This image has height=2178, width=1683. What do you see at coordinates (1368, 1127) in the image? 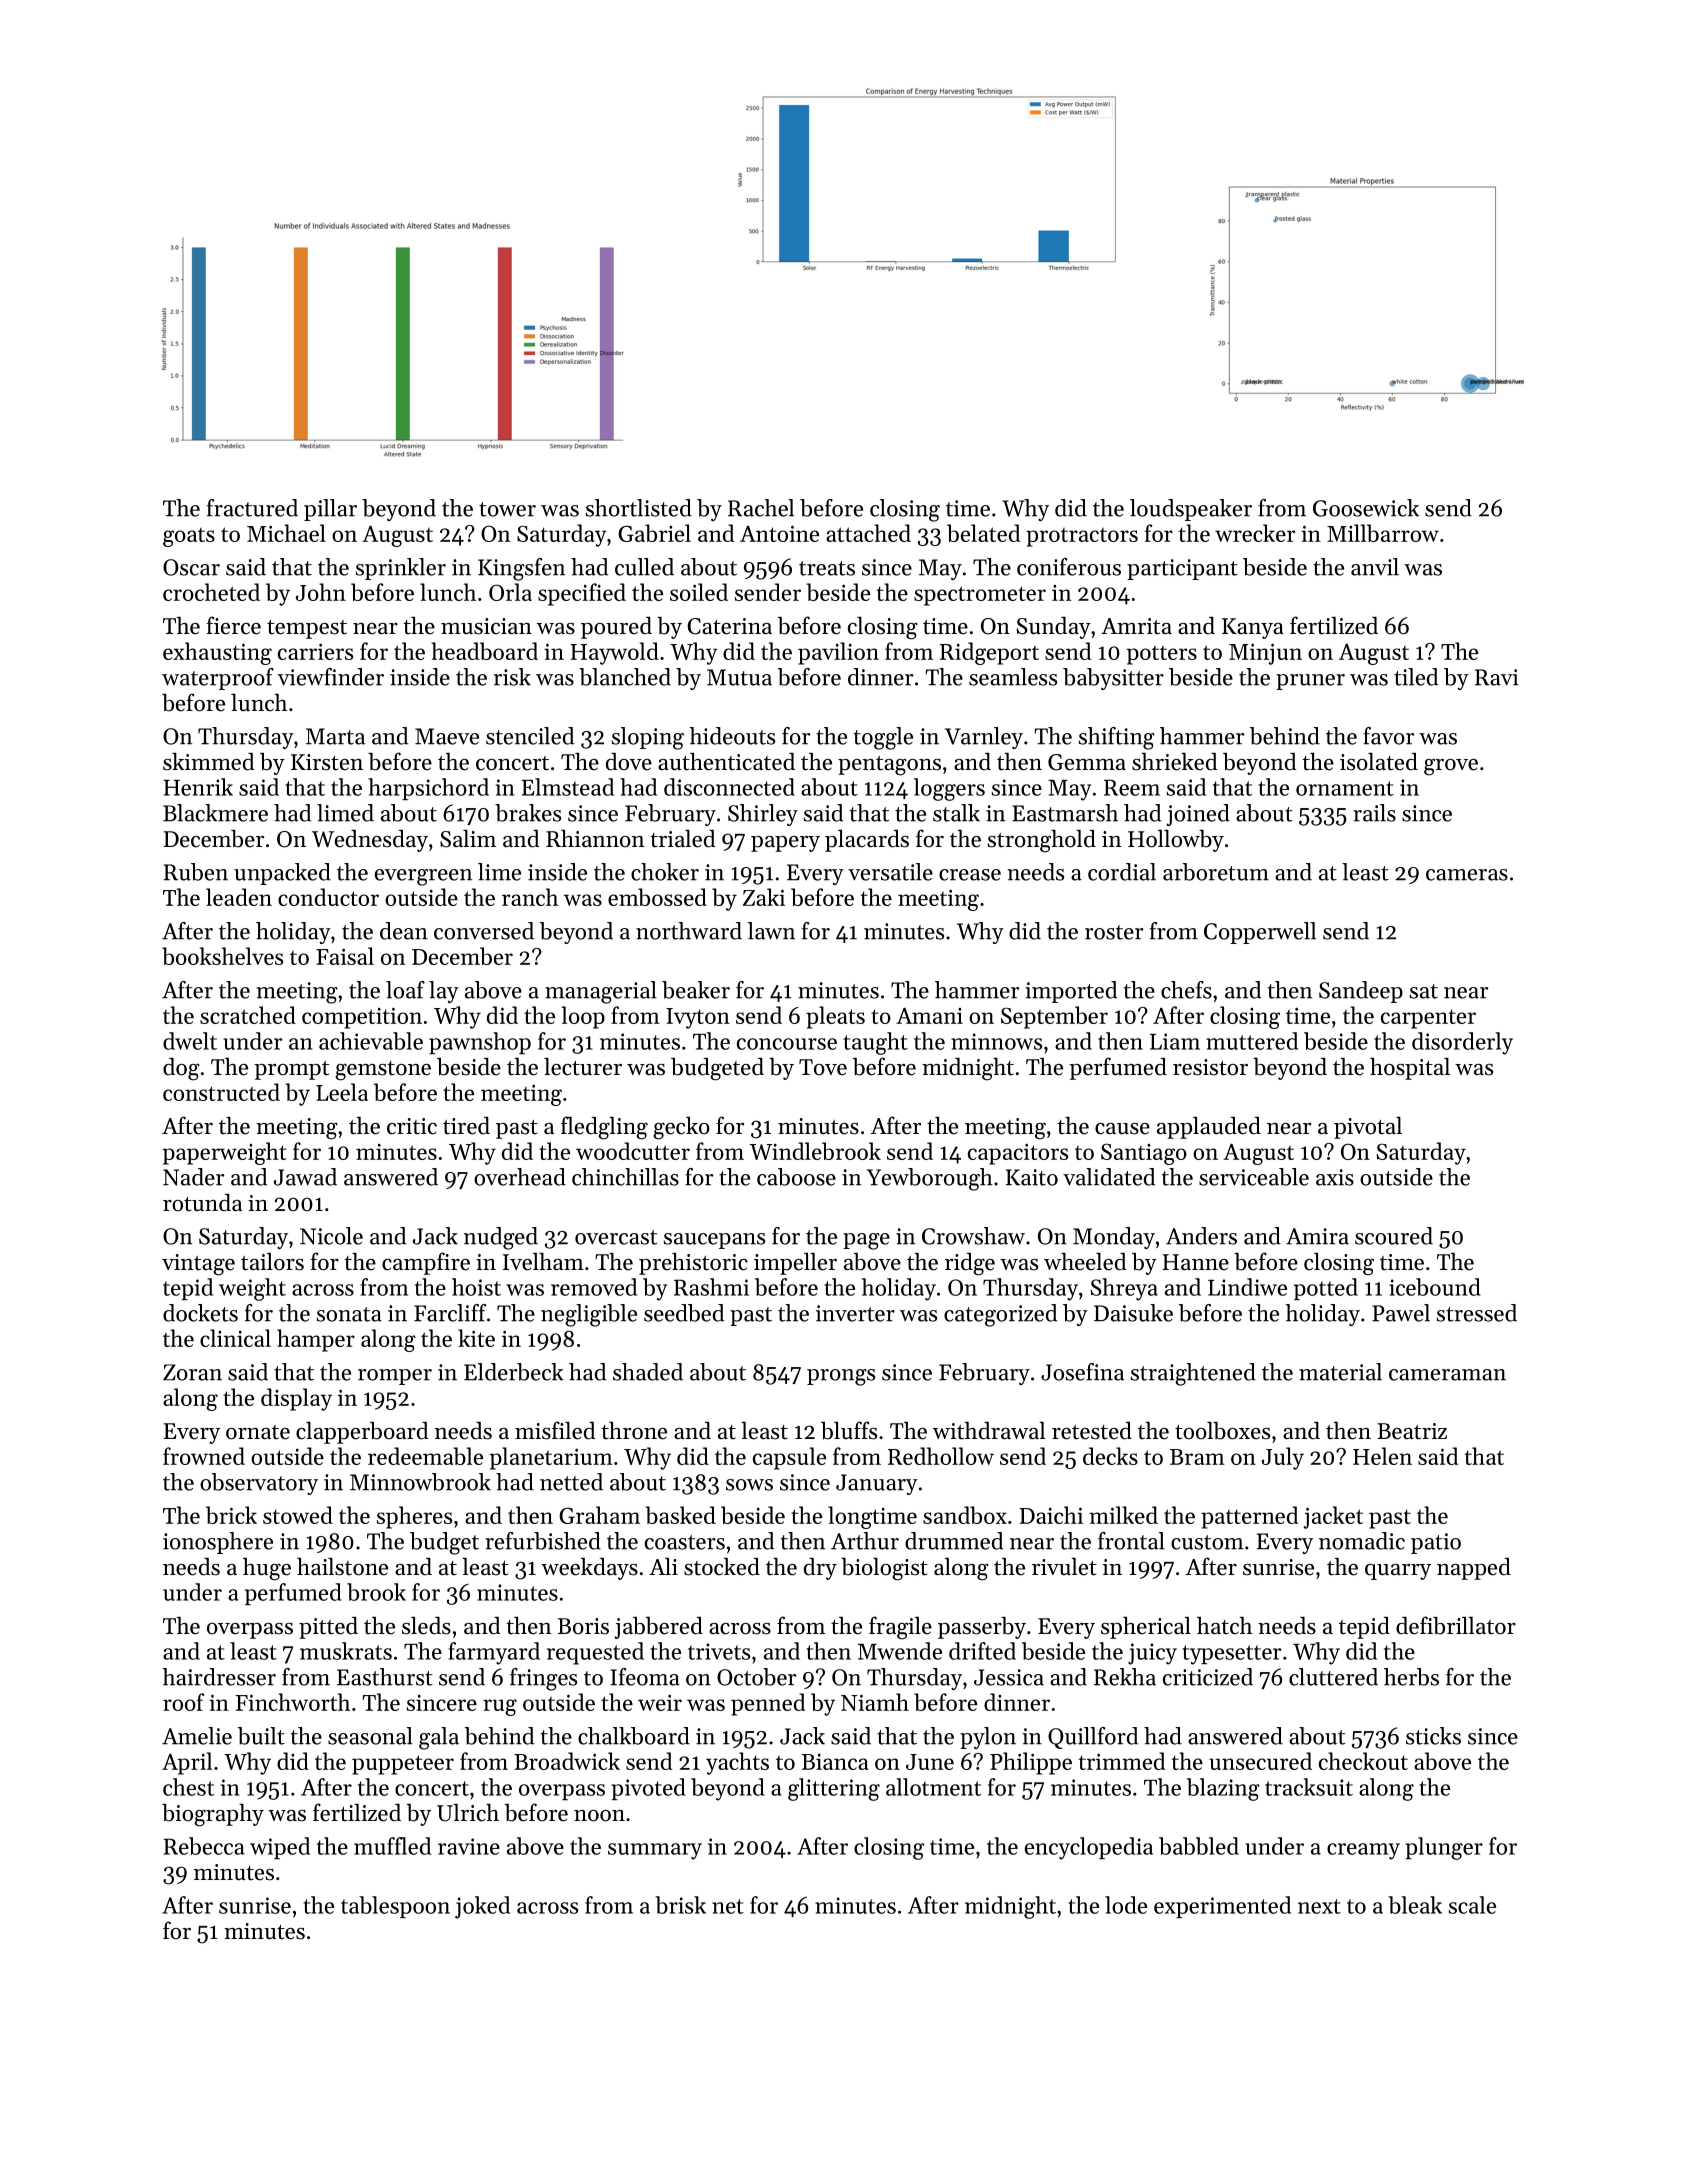
I see `pivotal` at bounding box center [1368, 1127].
